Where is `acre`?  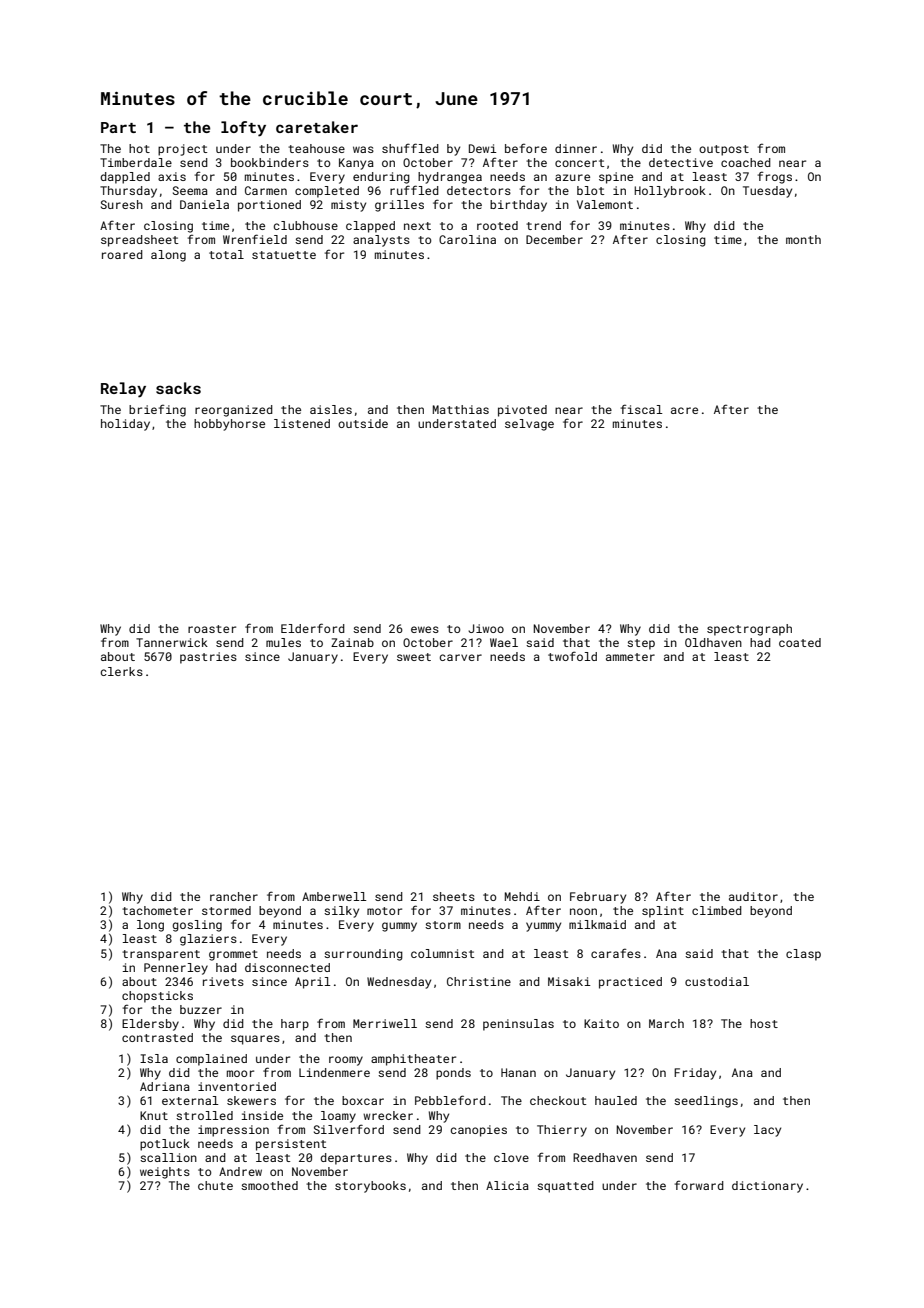 acre is located at coordinates (684, 410).
